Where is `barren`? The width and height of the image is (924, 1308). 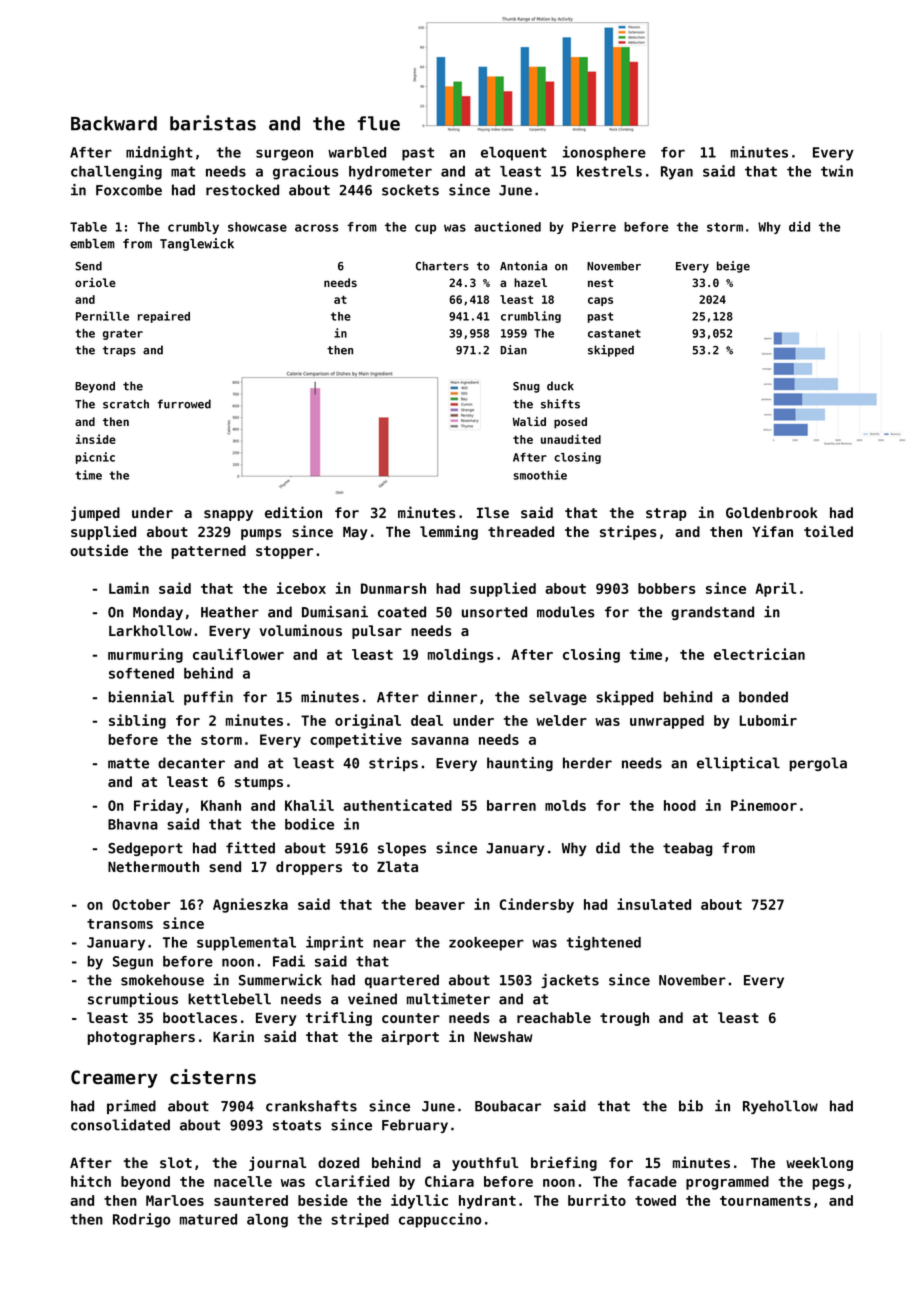
barren is located at coordinates (511, 805).
